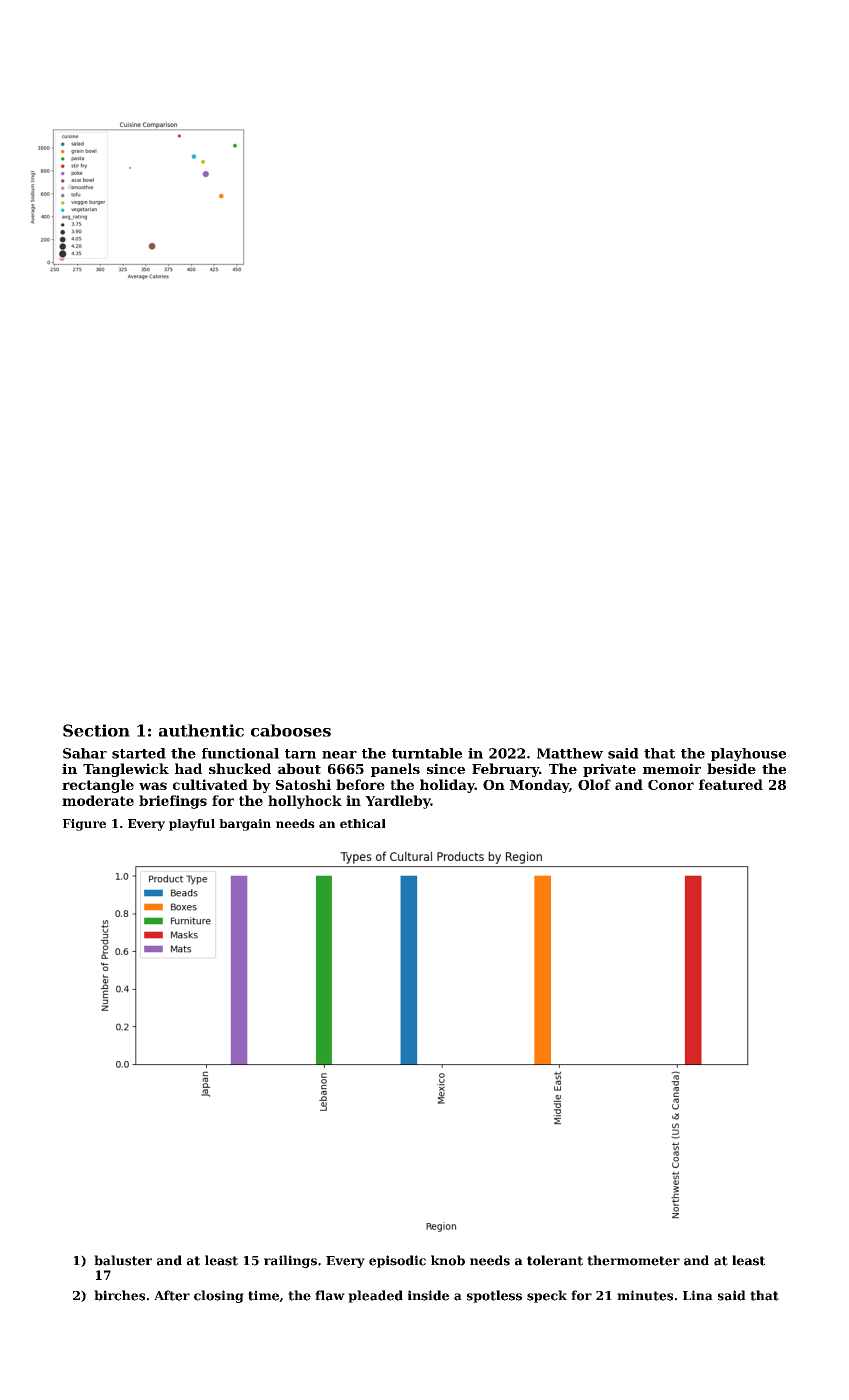  I want to click on Yardleby, so click(398, 802).
